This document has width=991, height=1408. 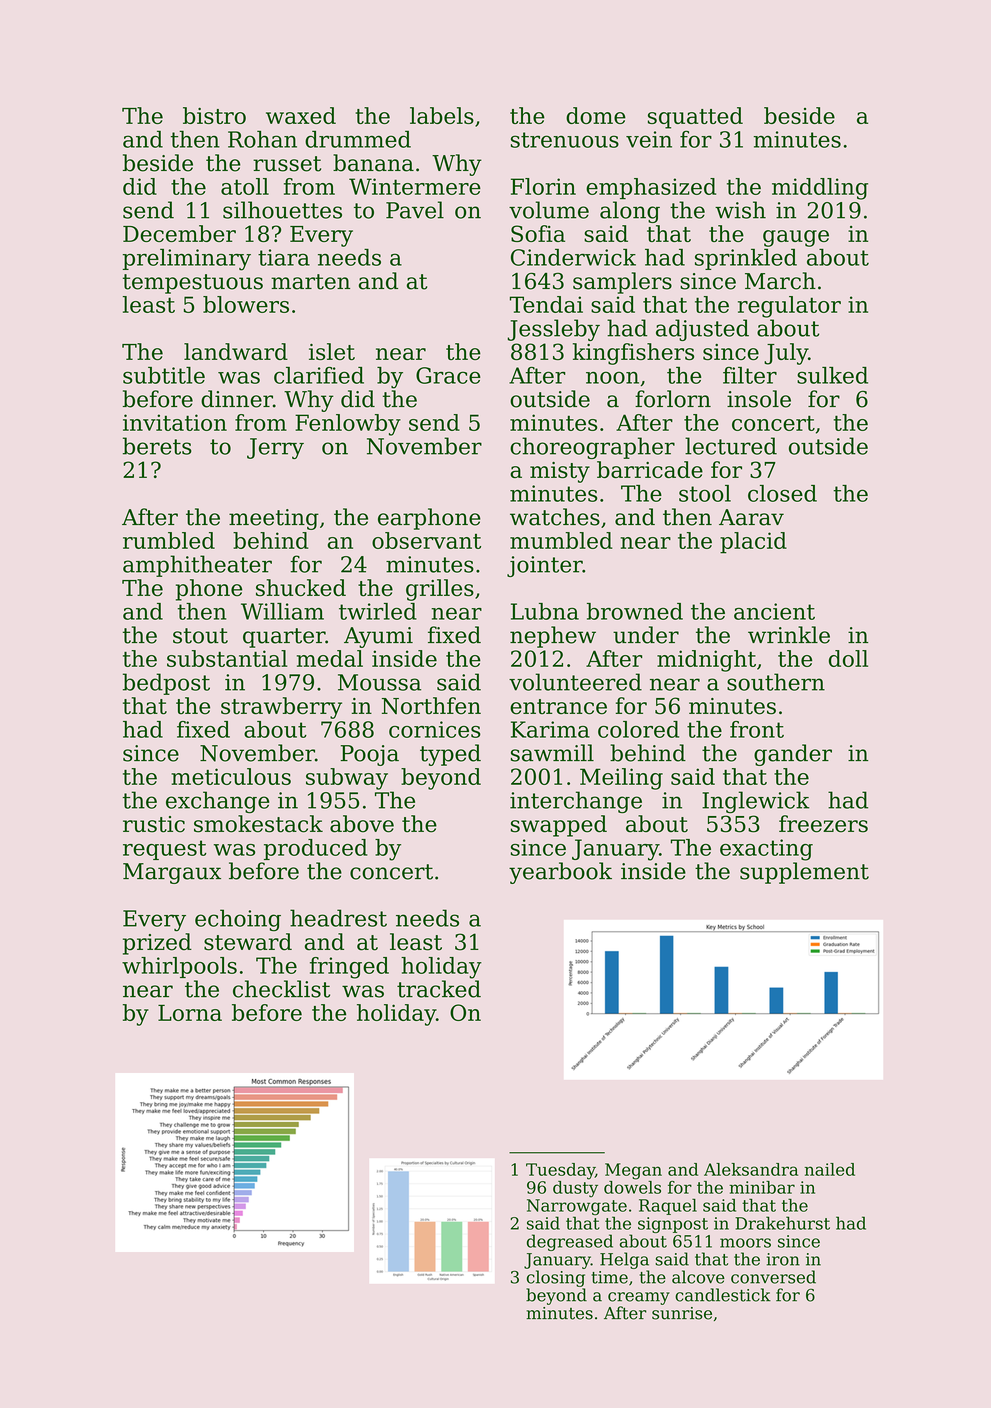 What do you see at coordinates (556, 1278) in the document?
I see `closing` at bounding box center [556, 1278].
